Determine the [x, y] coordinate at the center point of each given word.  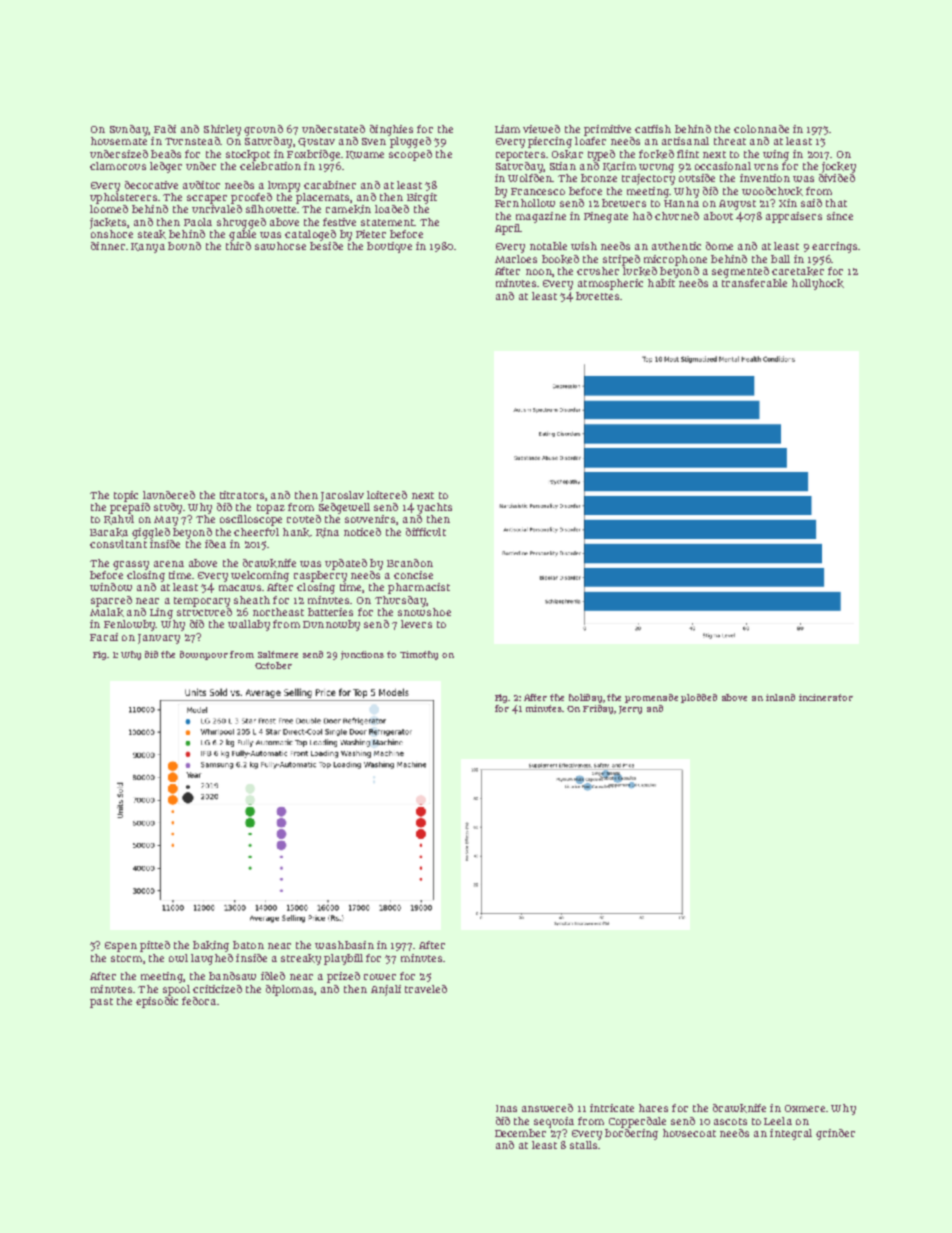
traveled [426, 989]
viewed [541, 129]
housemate [119, 141]
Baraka [109, 532]
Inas [506, 1108]
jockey [839, 167]
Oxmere [805, 1108]
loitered [387, 495]
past [101, 1003]
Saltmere [278, 654]
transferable [754, 283]
